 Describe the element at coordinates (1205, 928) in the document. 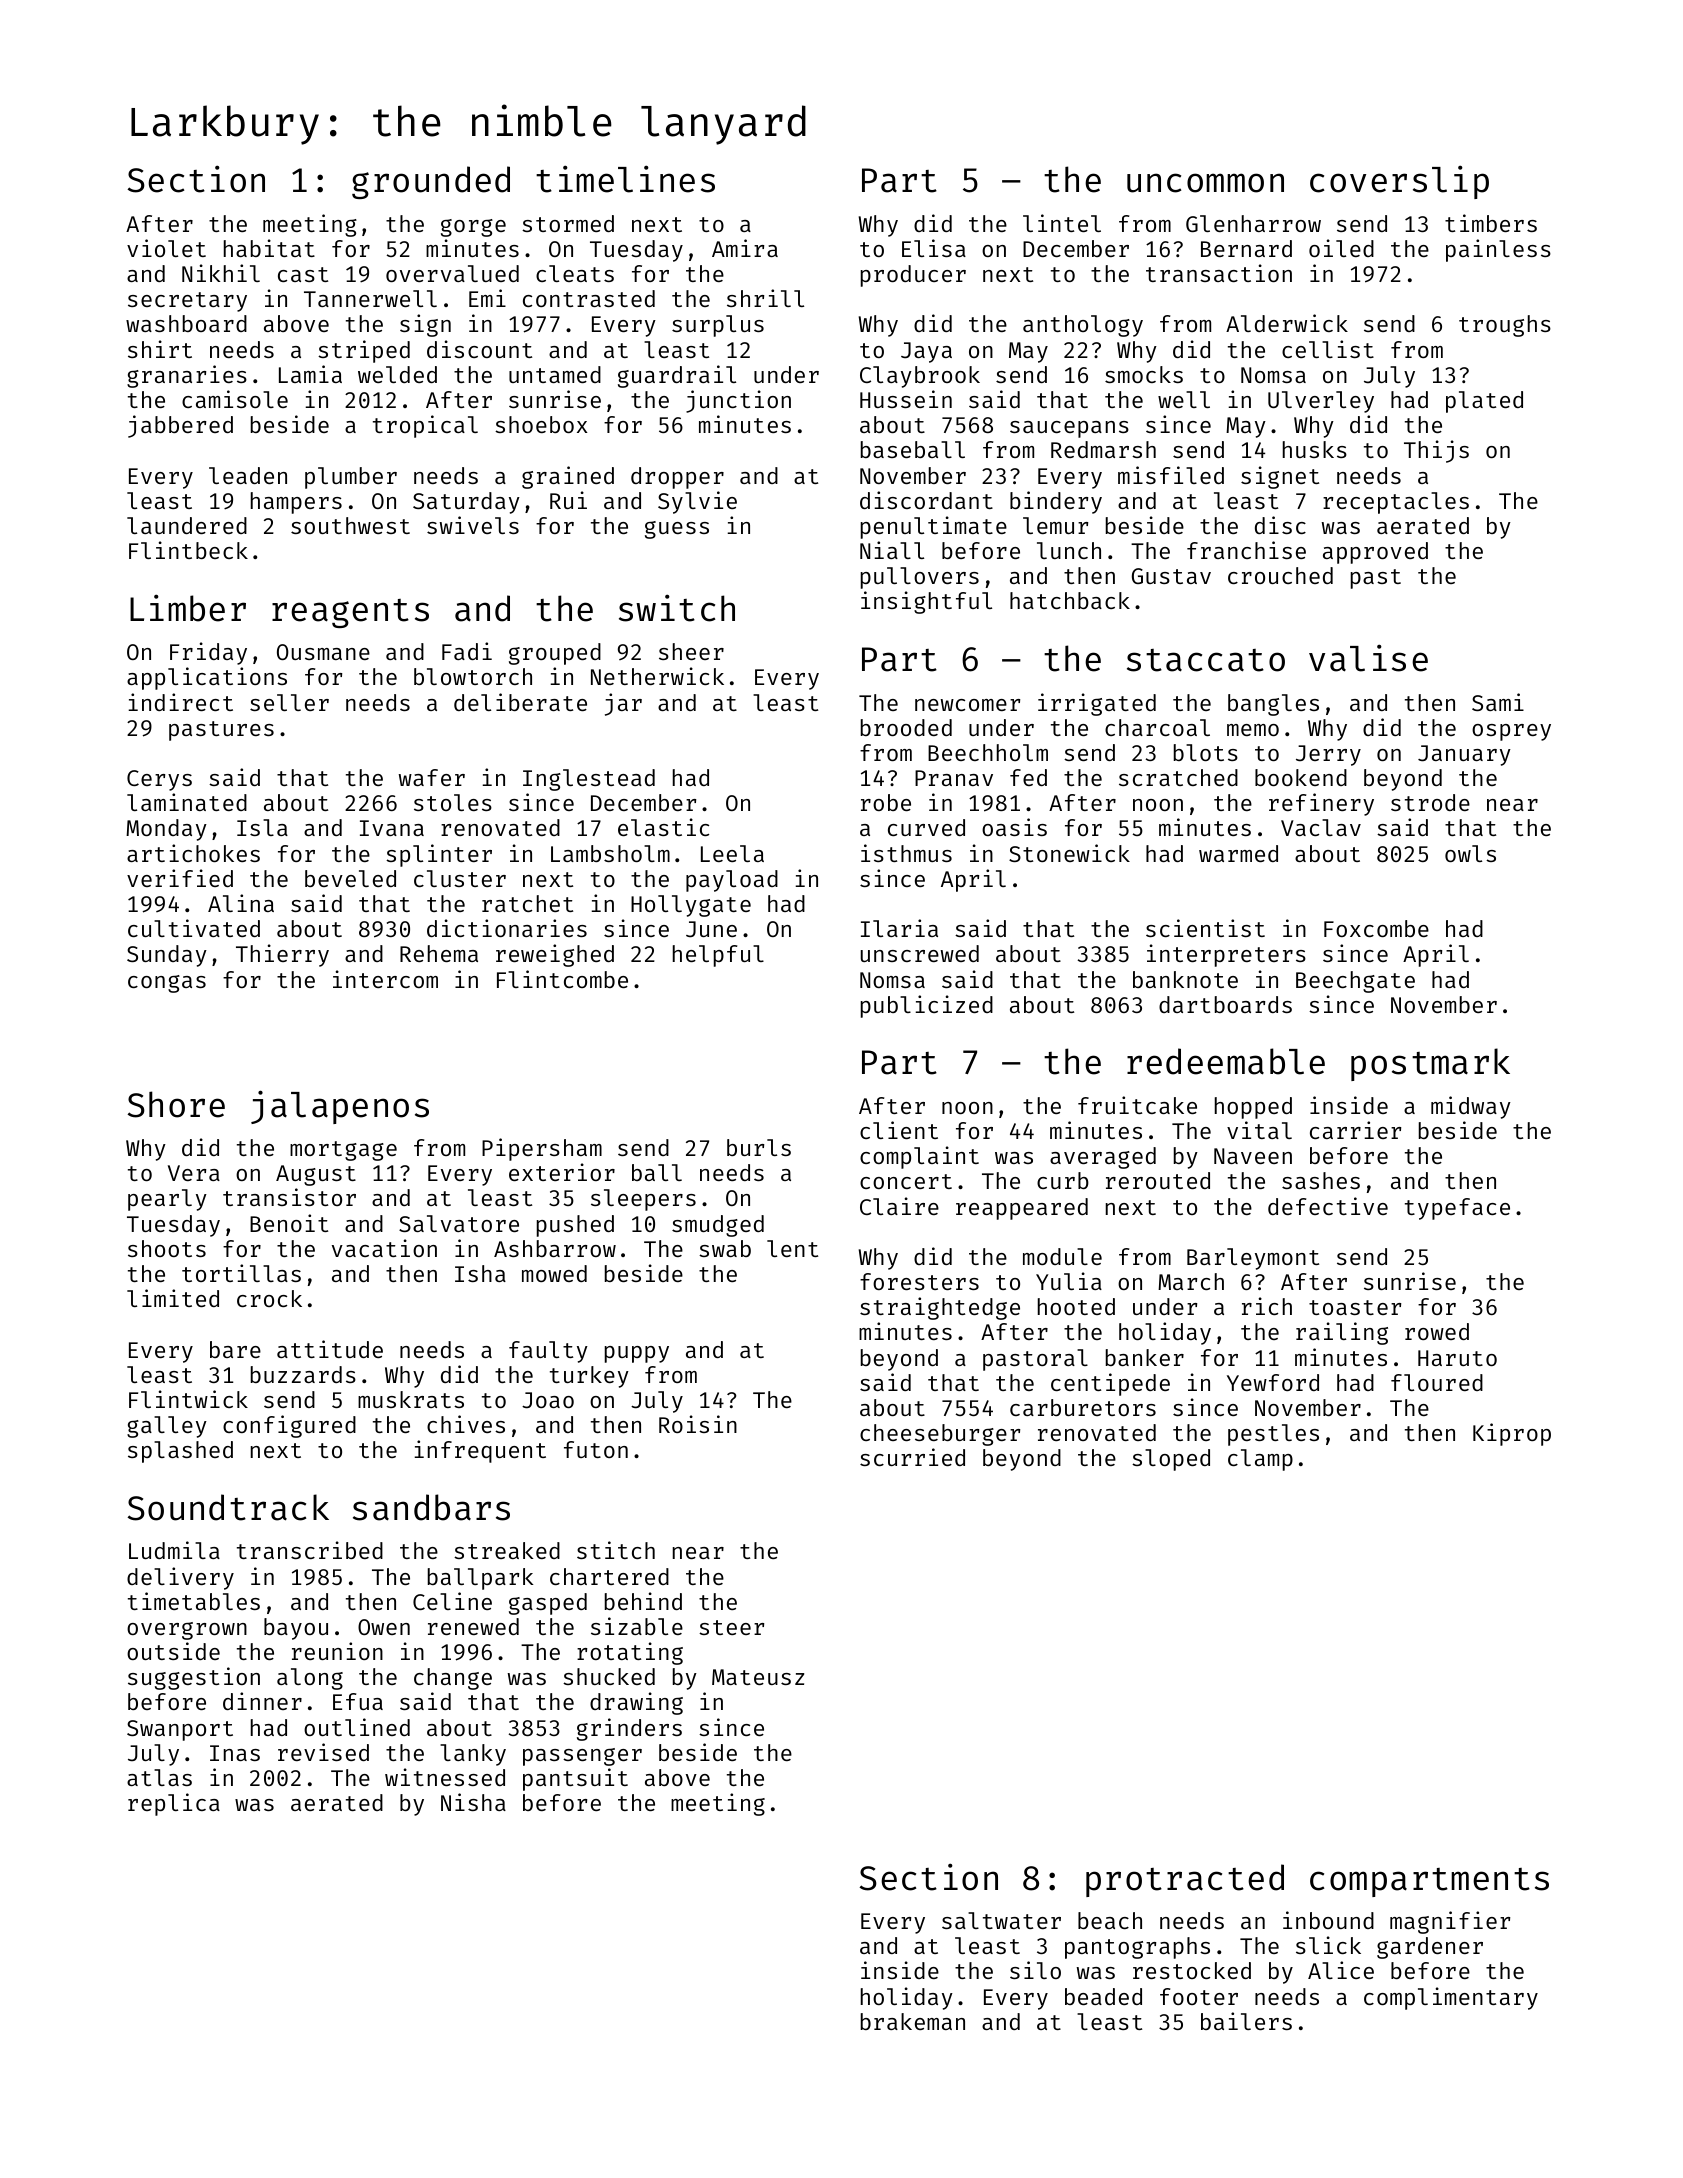

I see `scientist` at that location.
